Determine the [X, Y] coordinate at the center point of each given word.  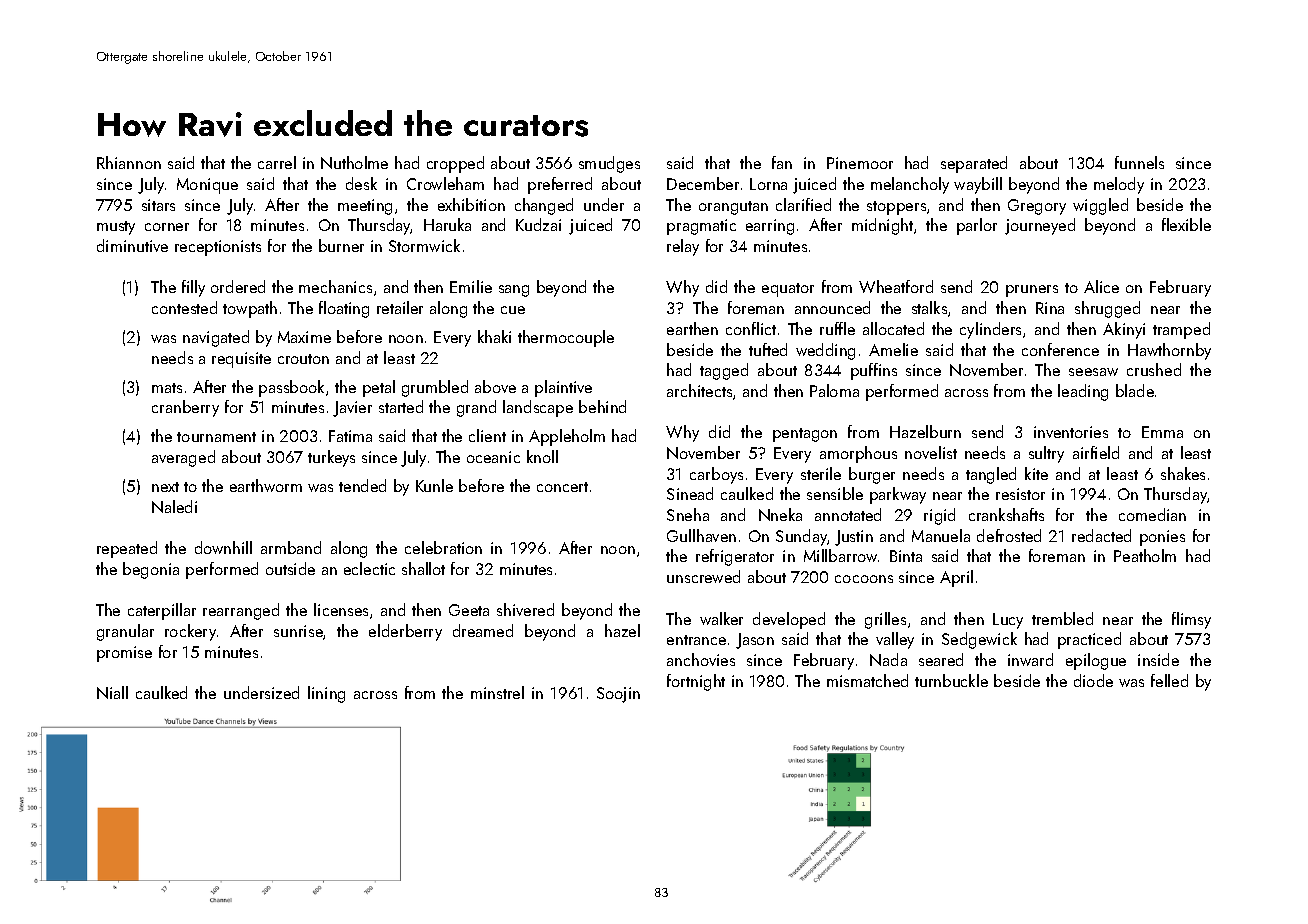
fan [782, 162]
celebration [443, 547]
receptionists [218, 248]
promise [124, 654]
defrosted [1009, 535]
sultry [1046, 454]
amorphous [858, 454]
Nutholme [354, 162]
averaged [183, 458]
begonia [151, 570]
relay [683, 247]
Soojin [618, 695]
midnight [882, 226]
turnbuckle [951, 680]
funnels [1139, 162]
